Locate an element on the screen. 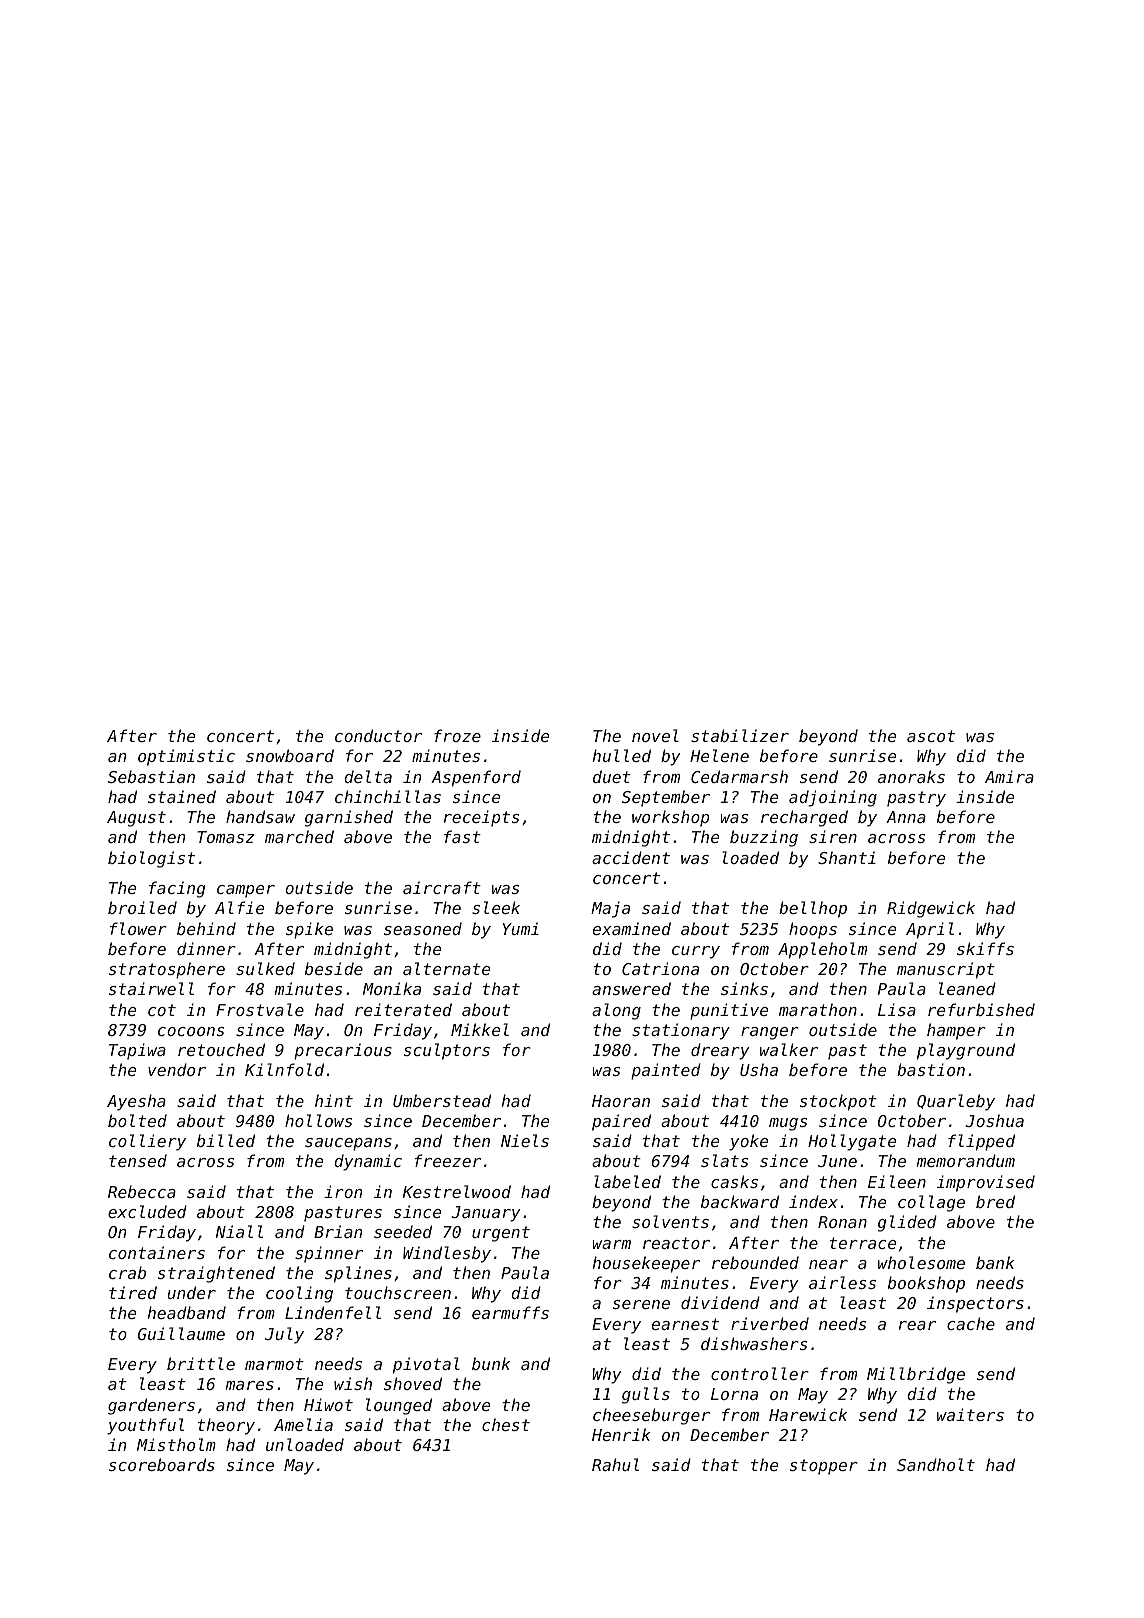  garnished is located at coordinates (349, 818).
